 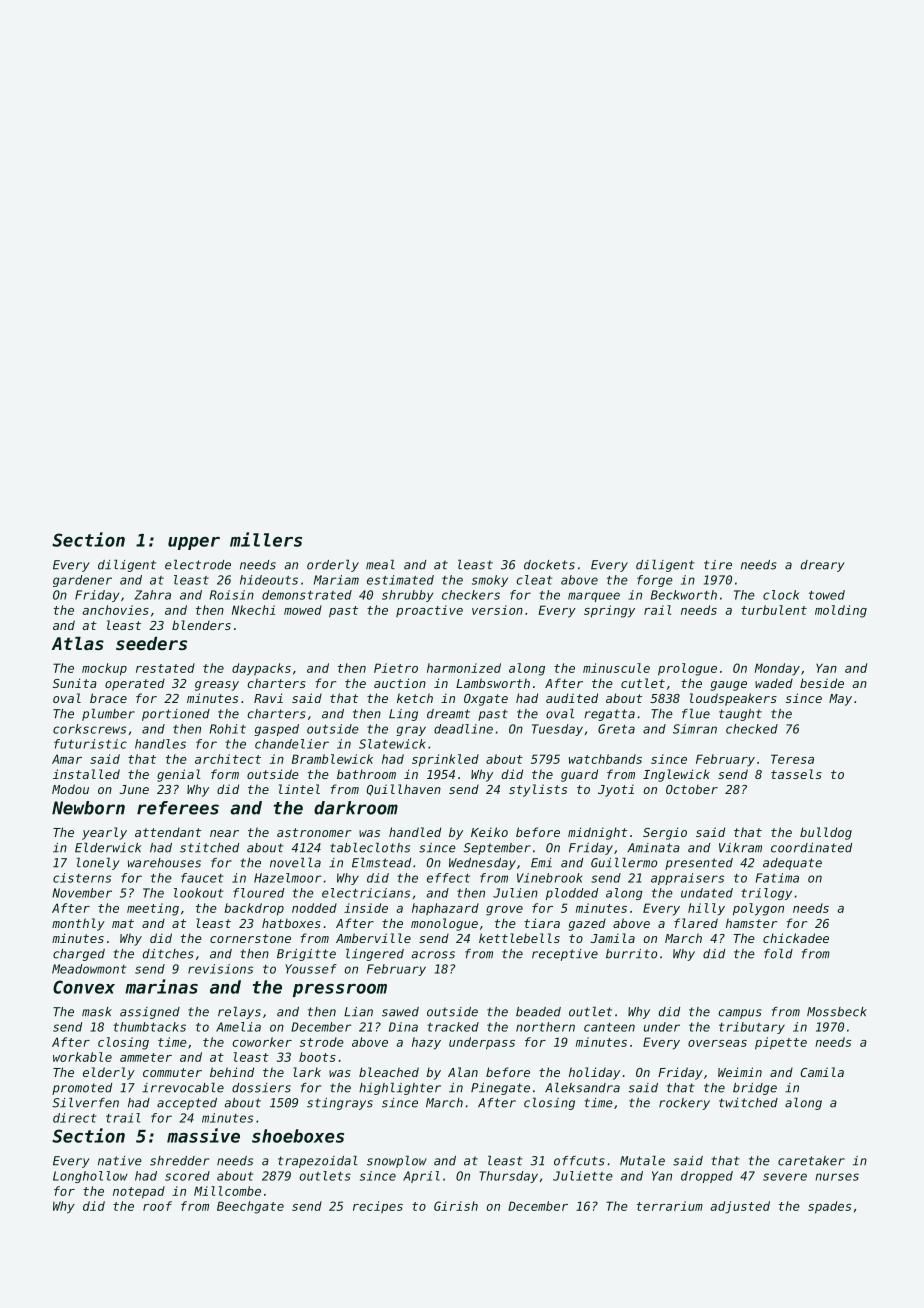 I want to click on installed, so click(x=86, y=774).
